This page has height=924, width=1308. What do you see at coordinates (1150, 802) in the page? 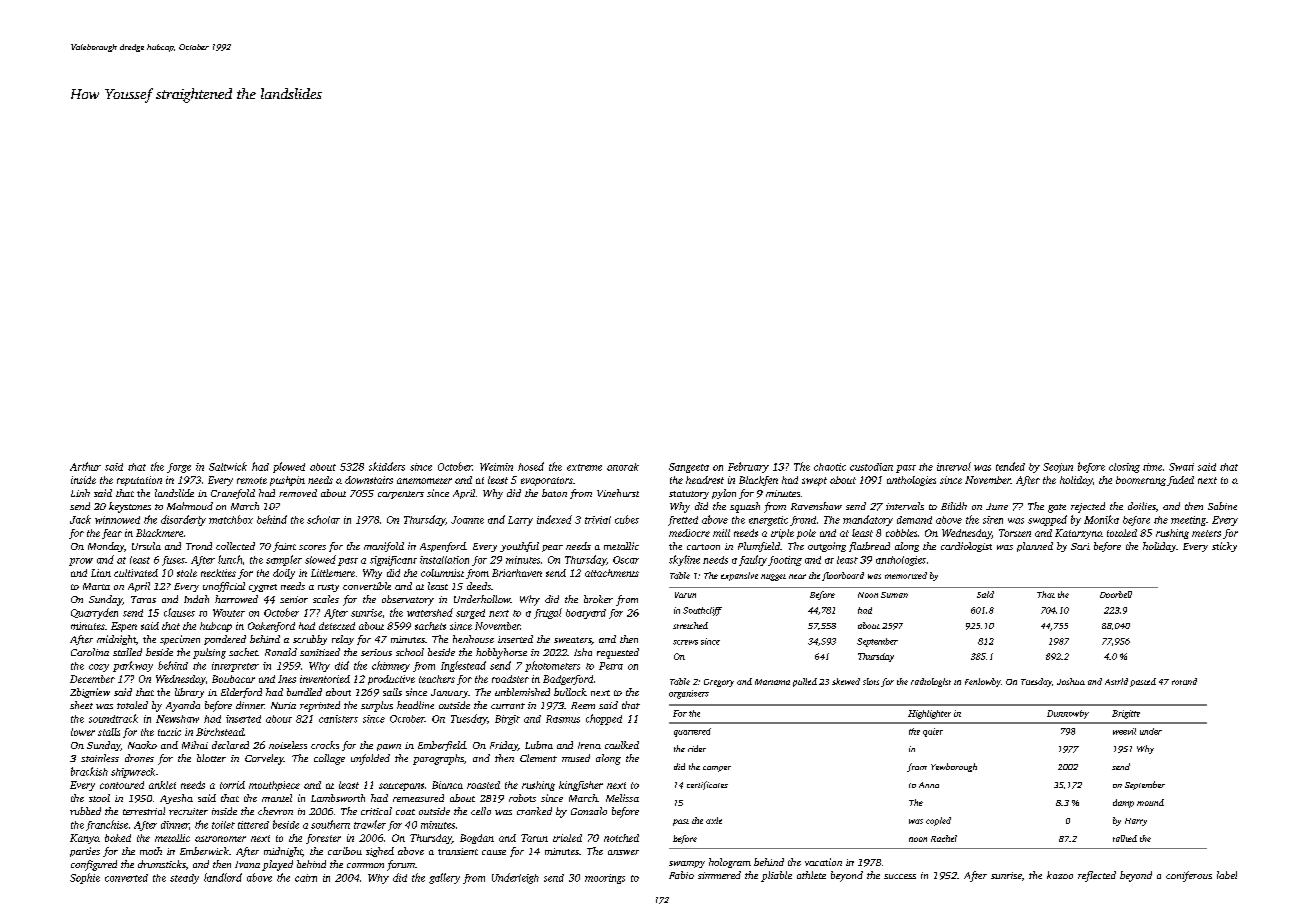
I see `mound` at bounding box center [1150, 802].
